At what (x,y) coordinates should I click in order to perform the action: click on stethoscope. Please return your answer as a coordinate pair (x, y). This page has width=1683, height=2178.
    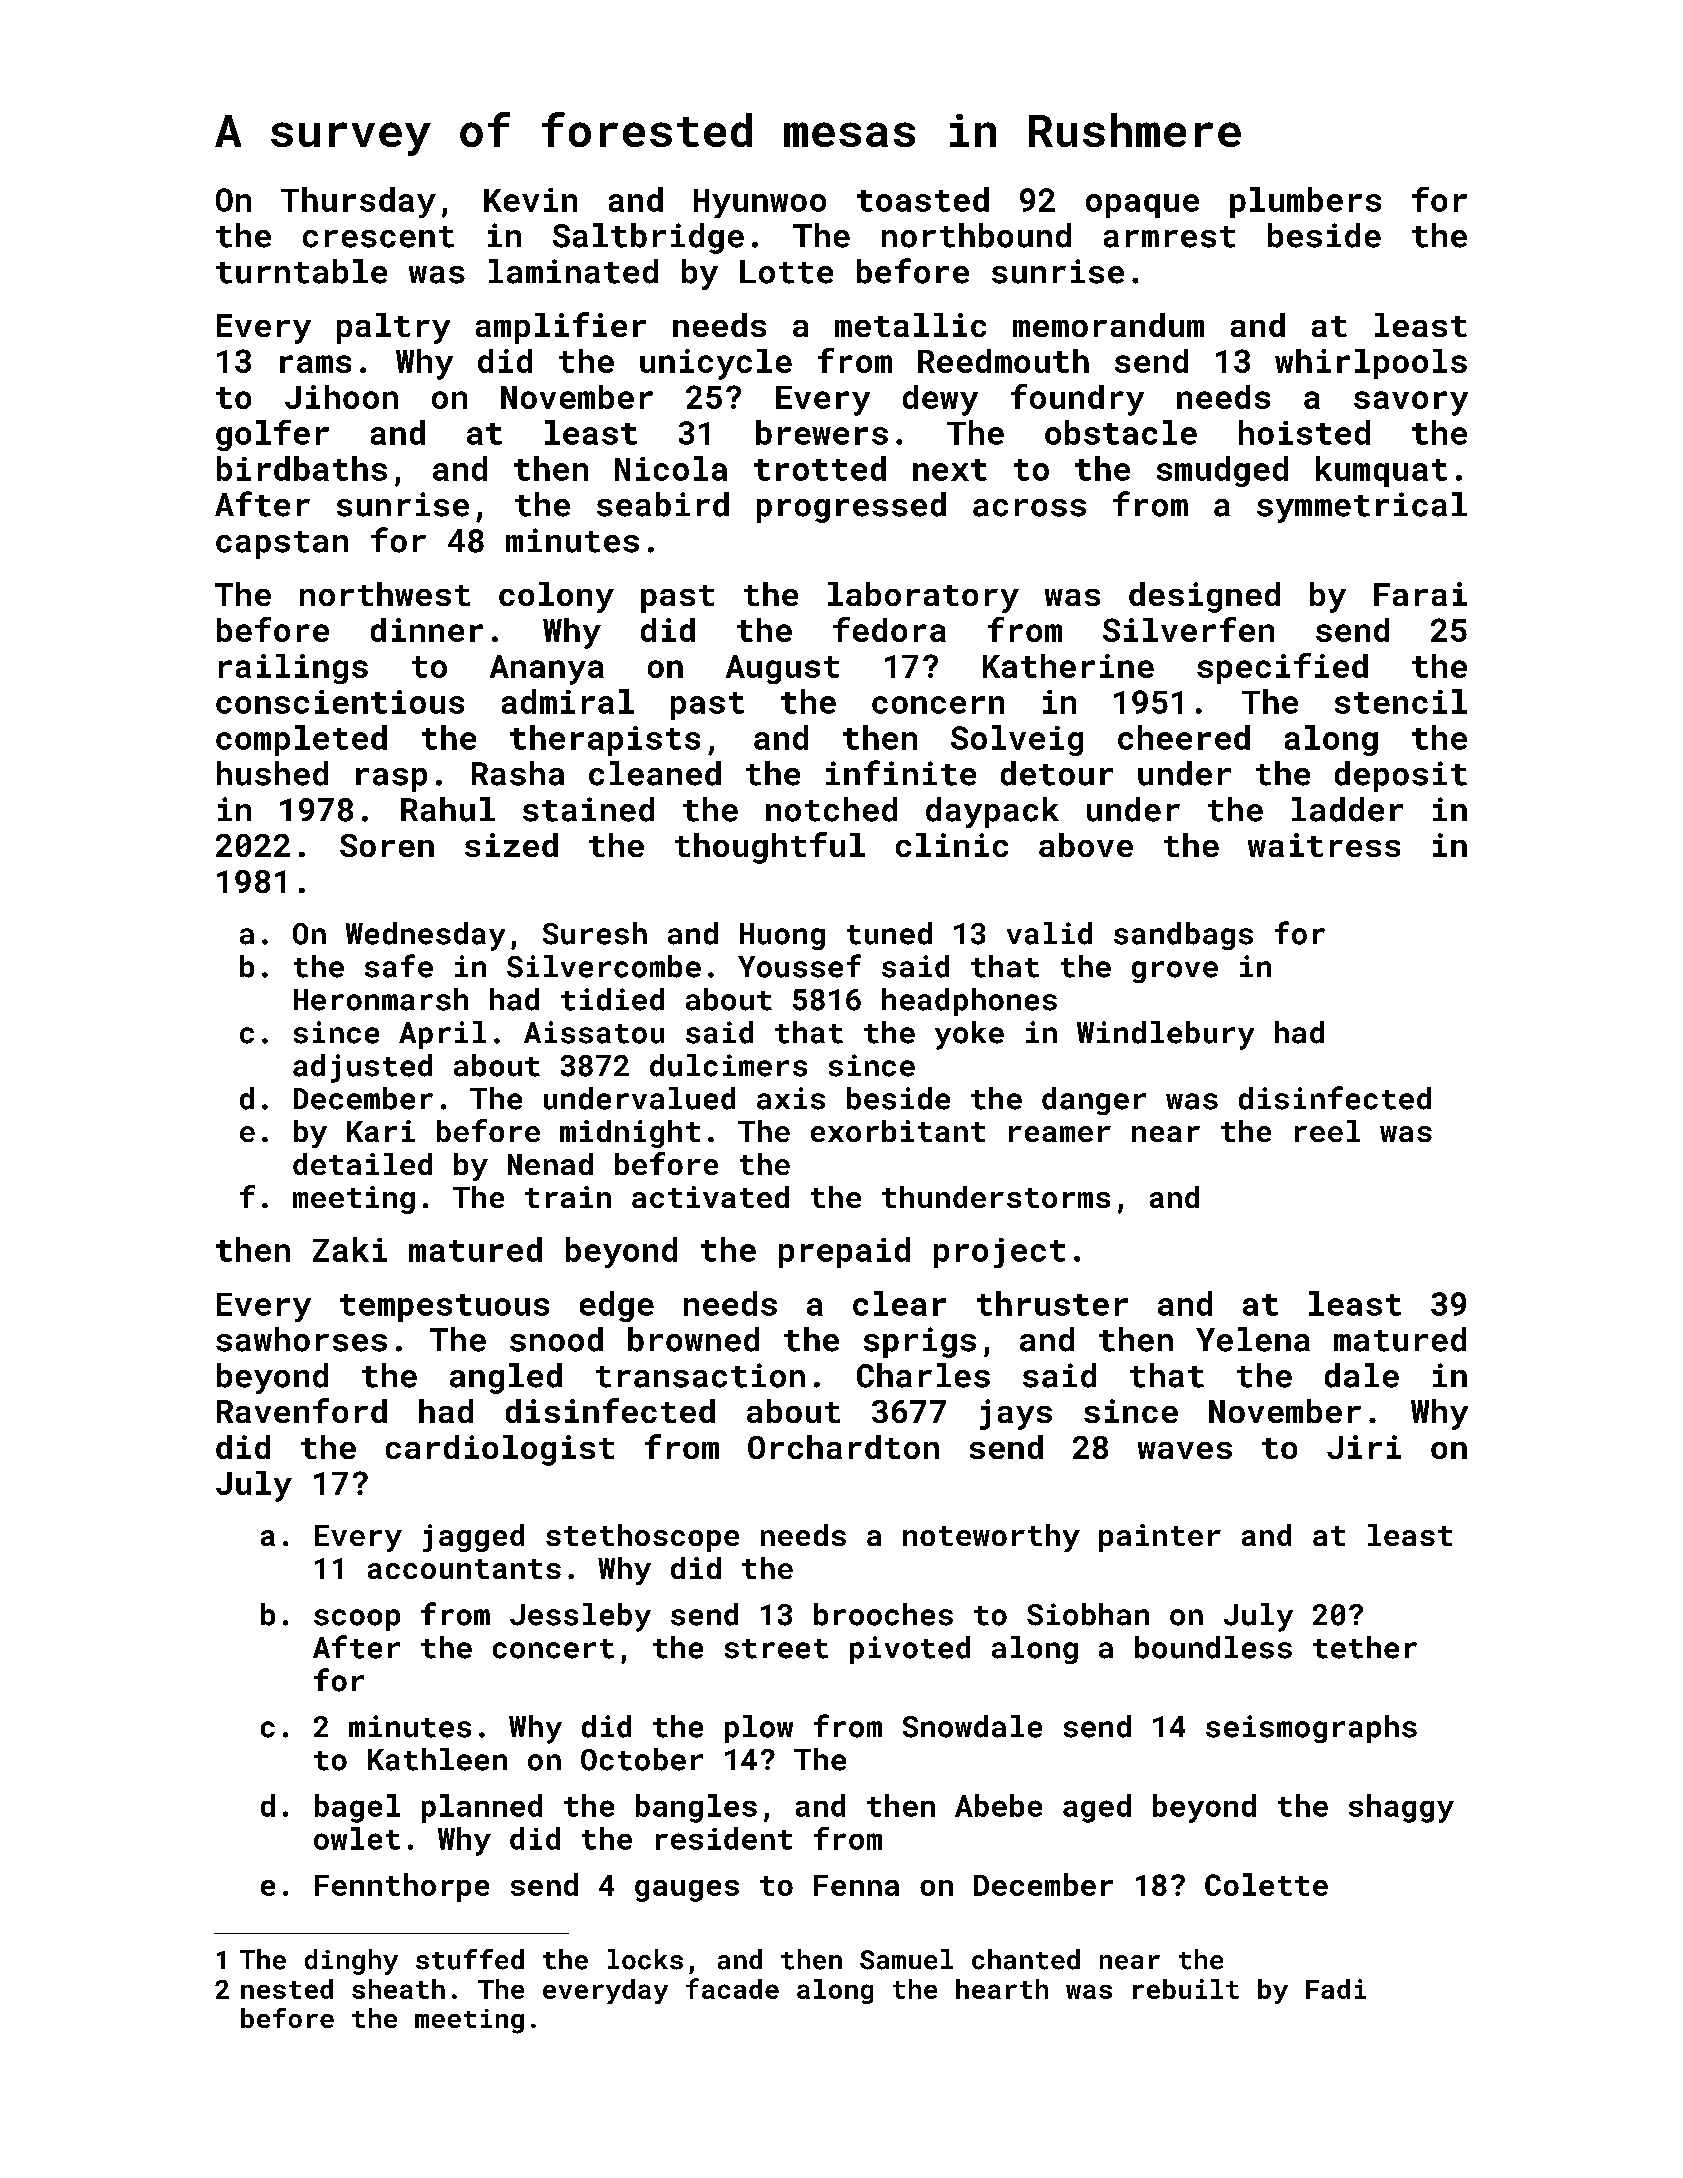
    Looking at the image, I should click on (642, 1538).
